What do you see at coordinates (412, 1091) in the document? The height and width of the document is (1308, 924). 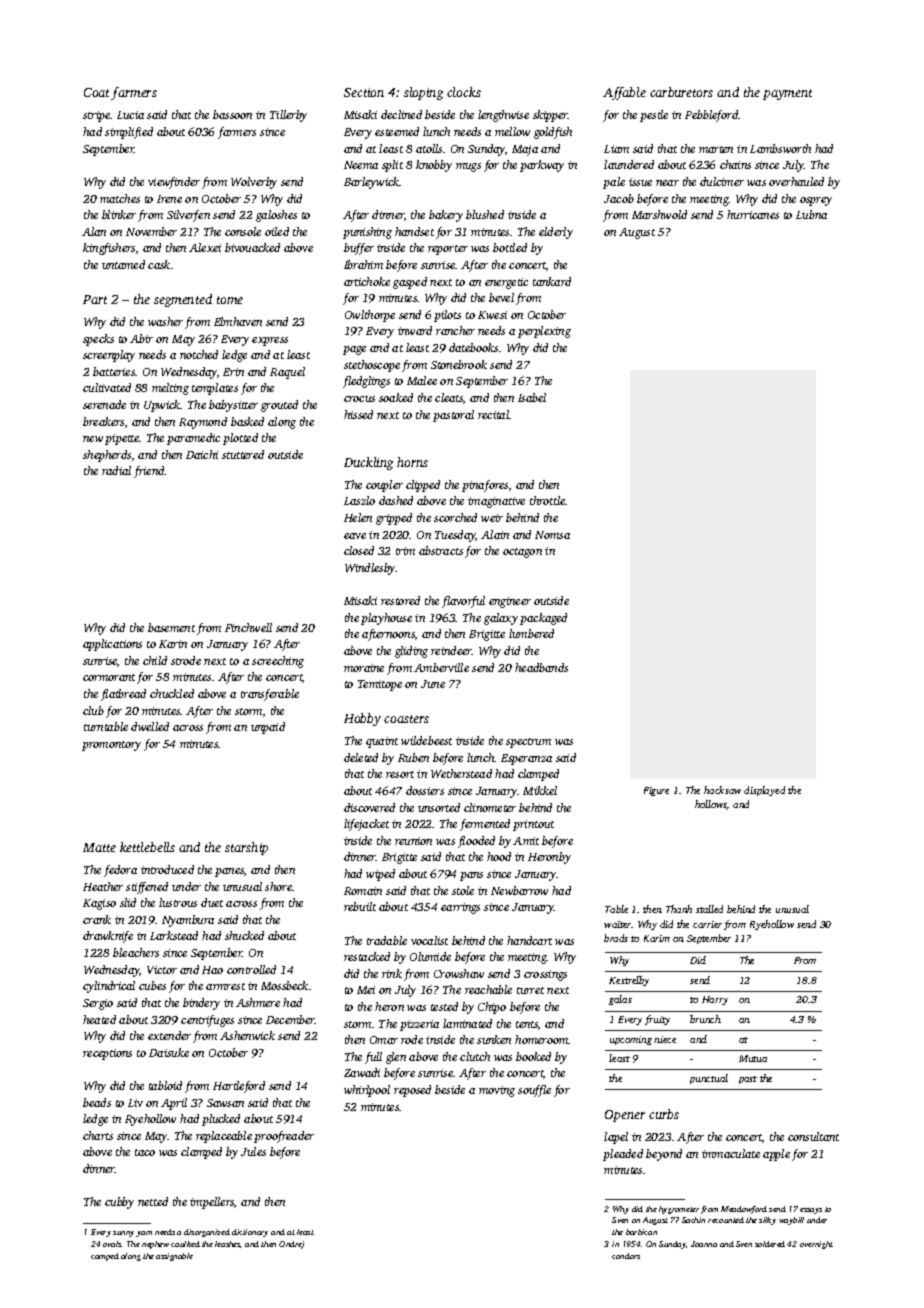 I see `reposed` at bounding box center [412, 1091].
